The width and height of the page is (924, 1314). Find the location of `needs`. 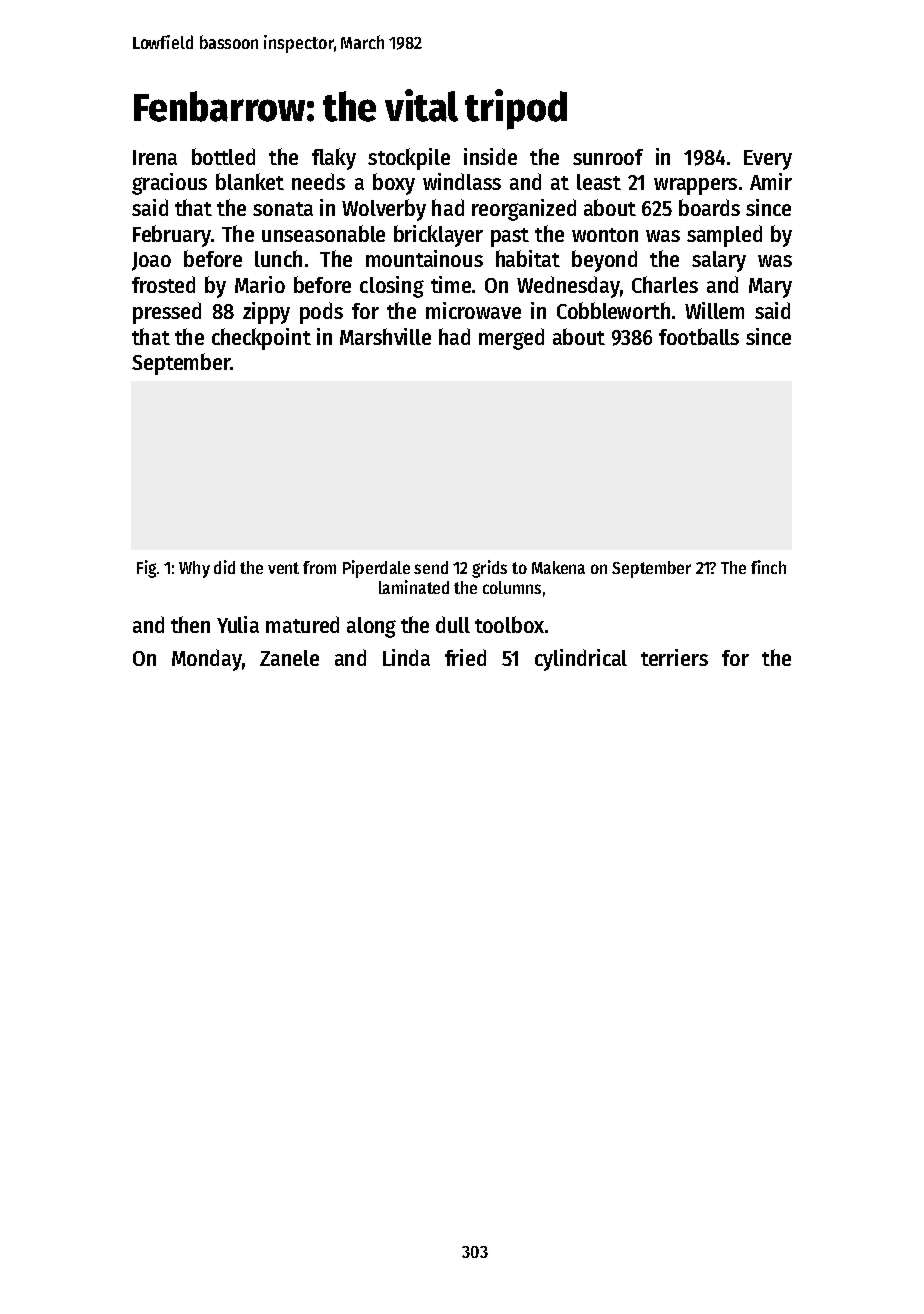

needs is located at coordinates (318, 181).
